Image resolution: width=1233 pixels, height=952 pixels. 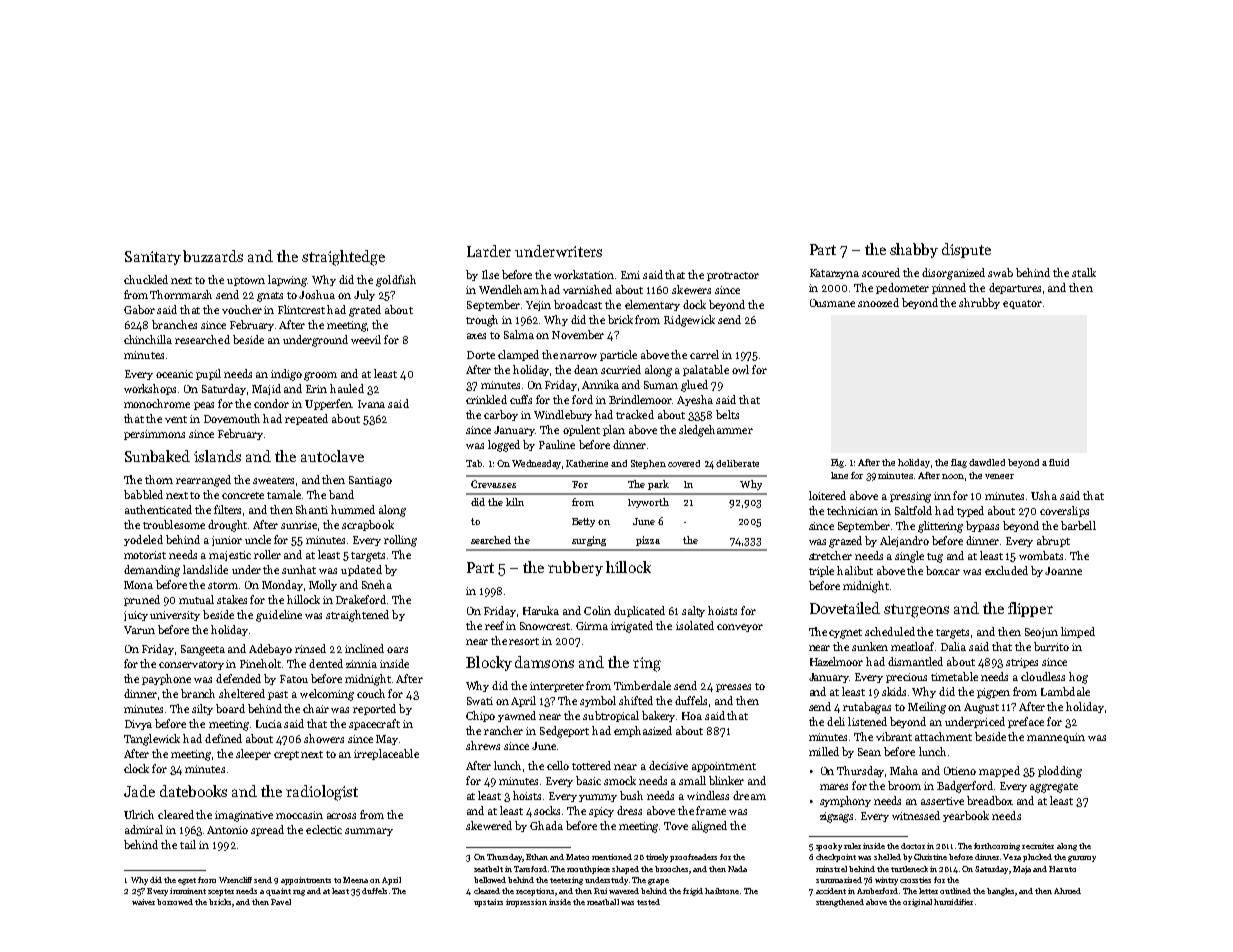 I want to click on Larder, so click(x=489, y=251).
